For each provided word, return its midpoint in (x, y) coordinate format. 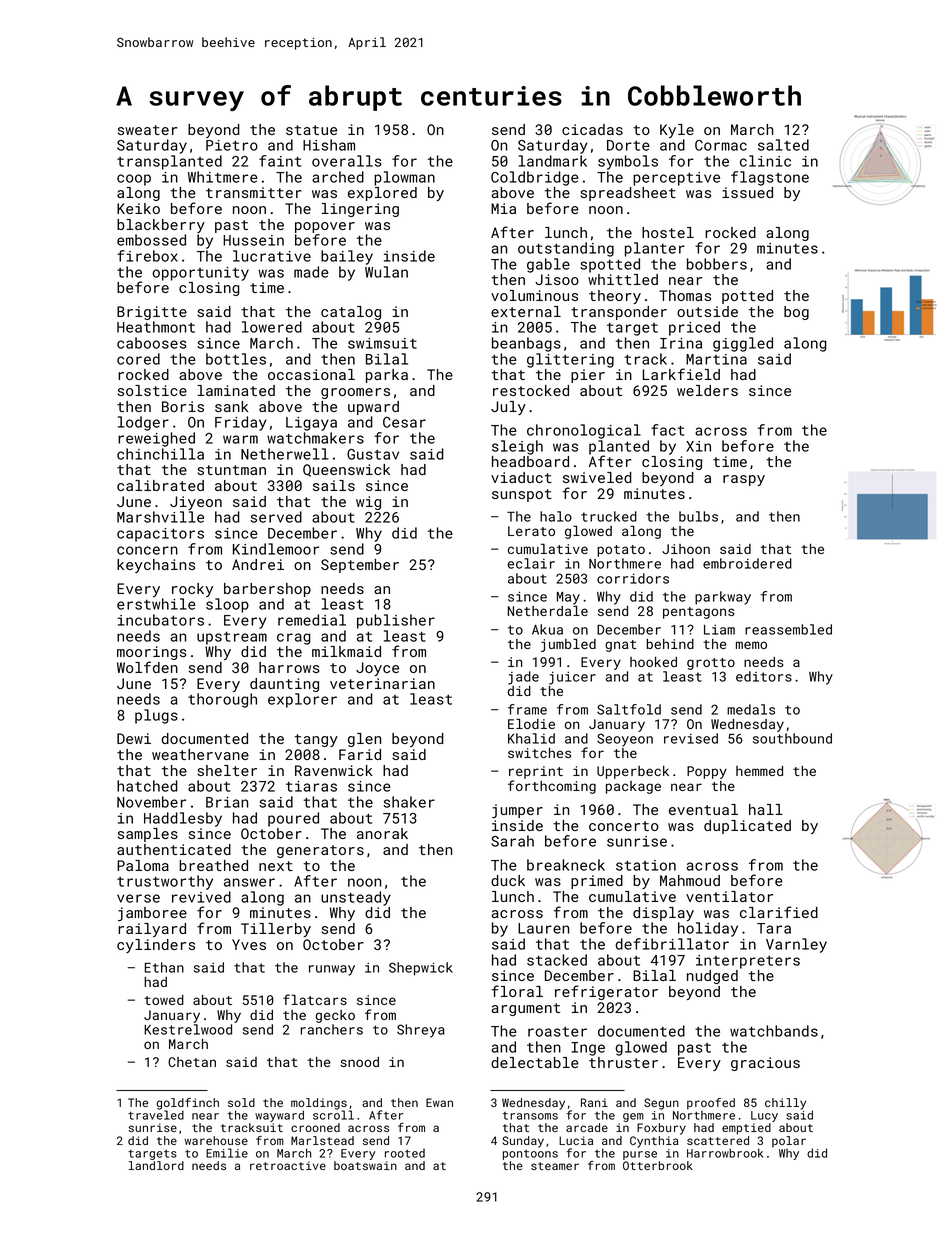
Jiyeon (196, 503)
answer (249, 882)
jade (523, 678)
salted (783, 145)
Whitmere (223, 177)
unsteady (356, 898)
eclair (531, 563)
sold (241, 1102)
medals (751, 709)
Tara (774, 928)
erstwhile (156, 604)
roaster (557, 1032)
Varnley (796, 945)
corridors (633, 578)
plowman (404, 178)
